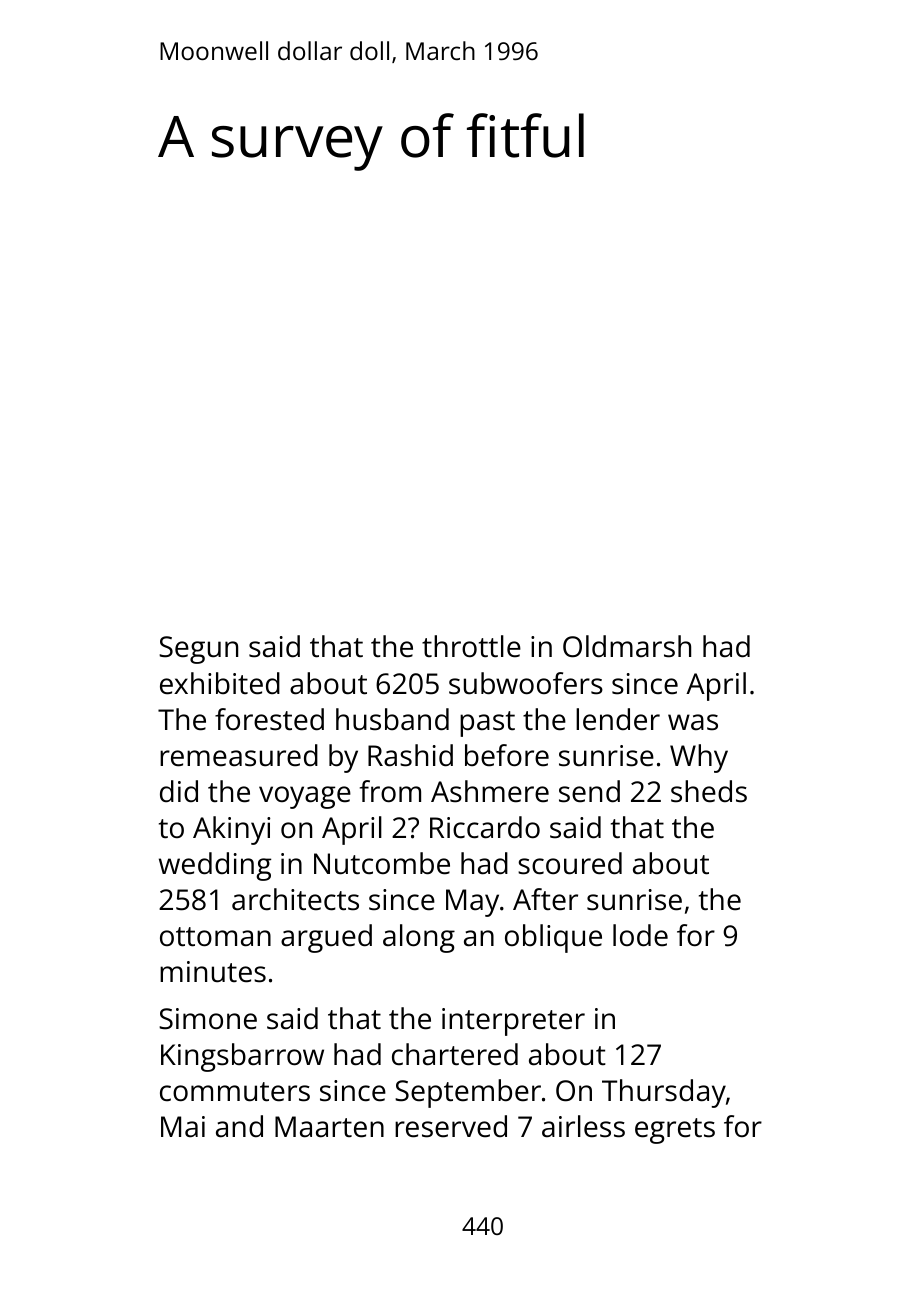 The image size is (924, 1311). I want to click on past, so click(487, 724).
